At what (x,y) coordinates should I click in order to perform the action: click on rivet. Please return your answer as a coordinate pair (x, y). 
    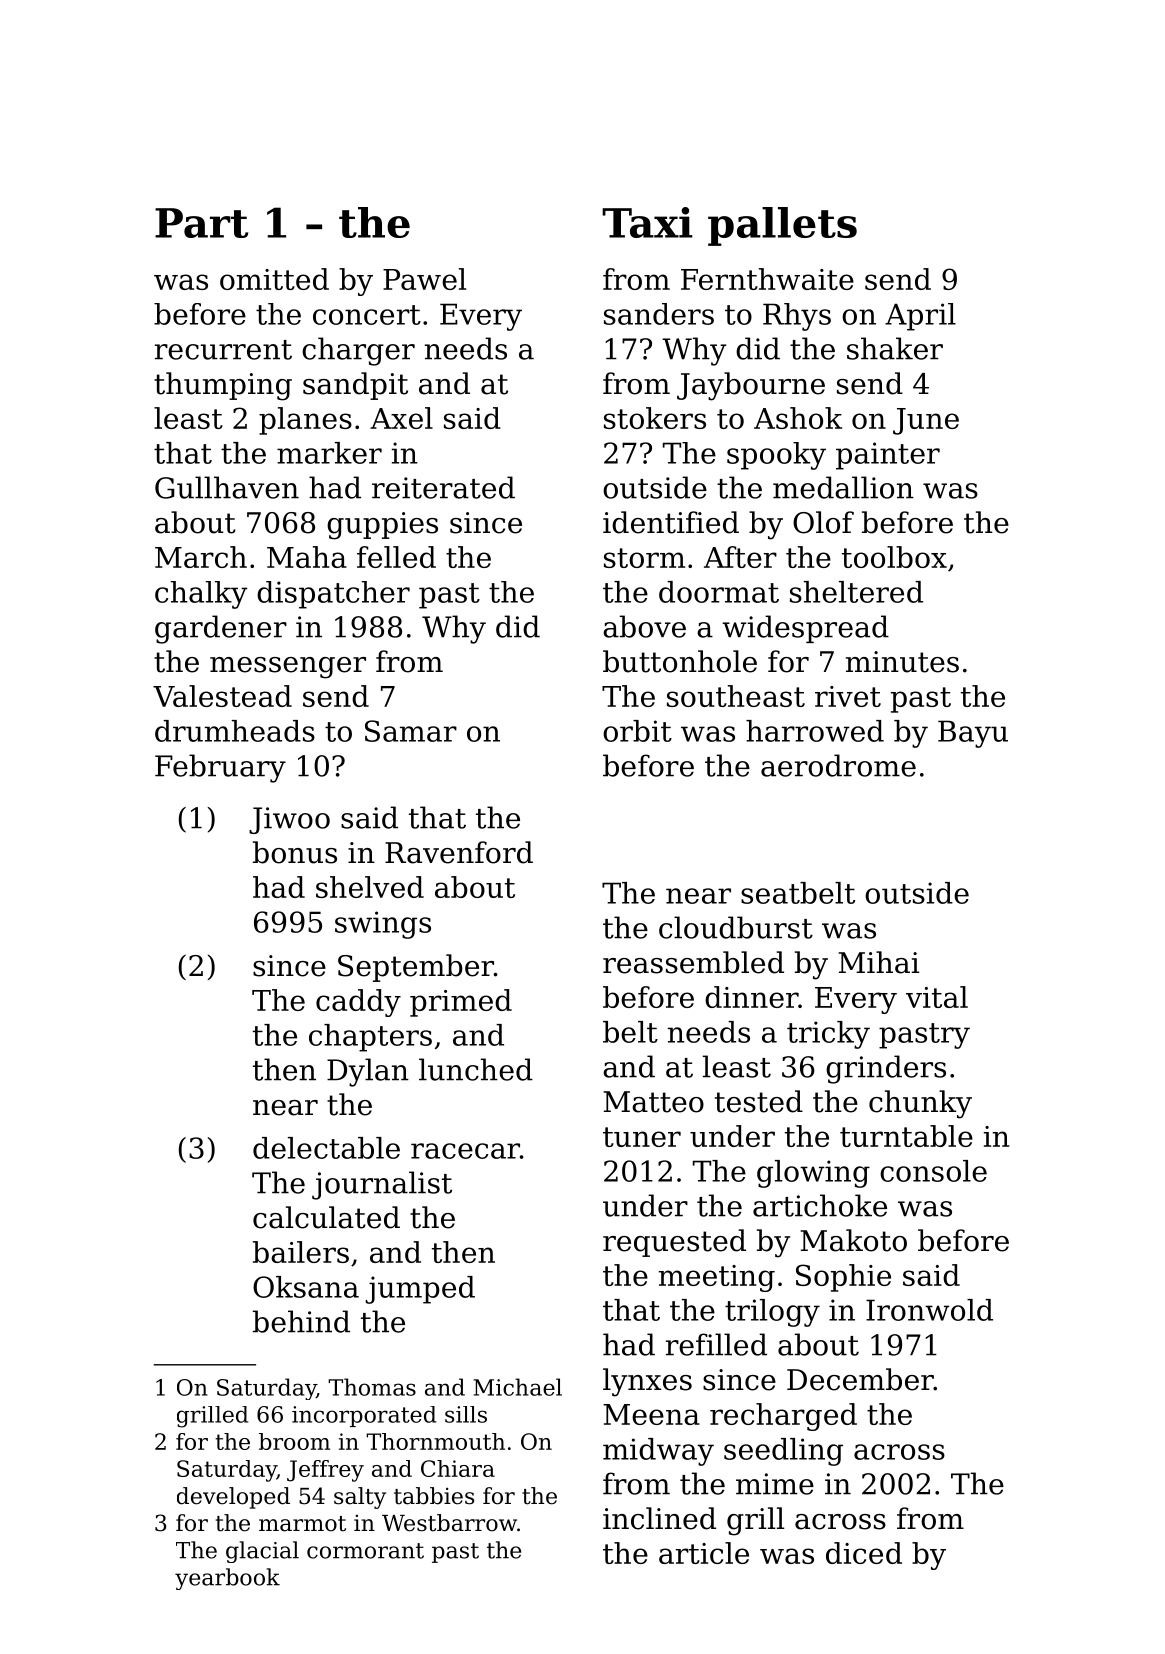
    Looking at the image, I should click on (848, 696).
